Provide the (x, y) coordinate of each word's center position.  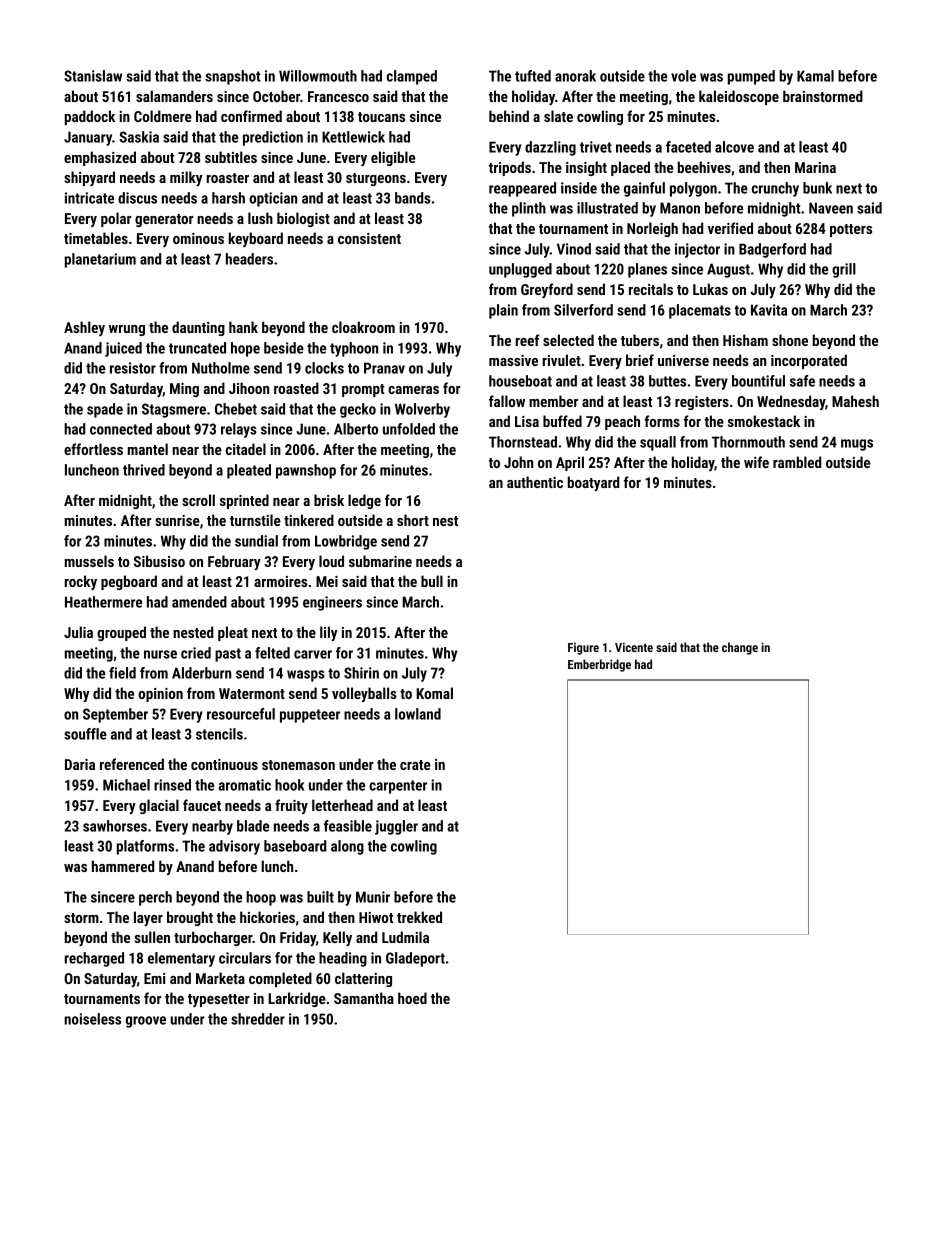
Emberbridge (599, 665)
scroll (198, 500)
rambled (797, 462)
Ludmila (405, 937)
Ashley (84, 328)
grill (844, 270)
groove (146, 1022)
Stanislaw (93, 76)
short (413, 520)
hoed (412, 998)
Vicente (634, 647)
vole (683, 76)
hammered (123, 866)
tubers (640, 340)
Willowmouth (318, 76)
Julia (78, 632)
